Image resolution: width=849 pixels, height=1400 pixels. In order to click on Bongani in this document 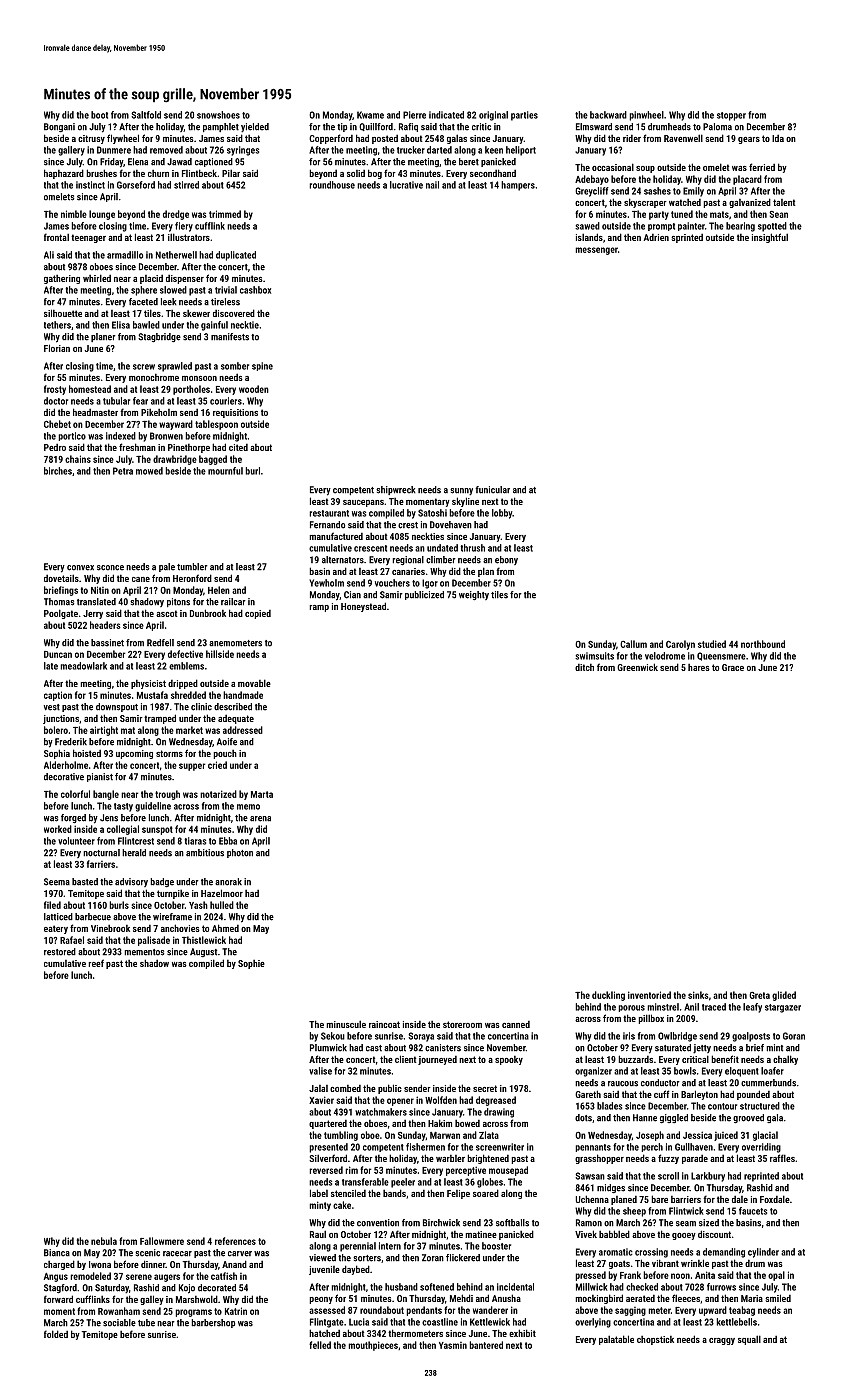, I will do `click(59, 127)`.
